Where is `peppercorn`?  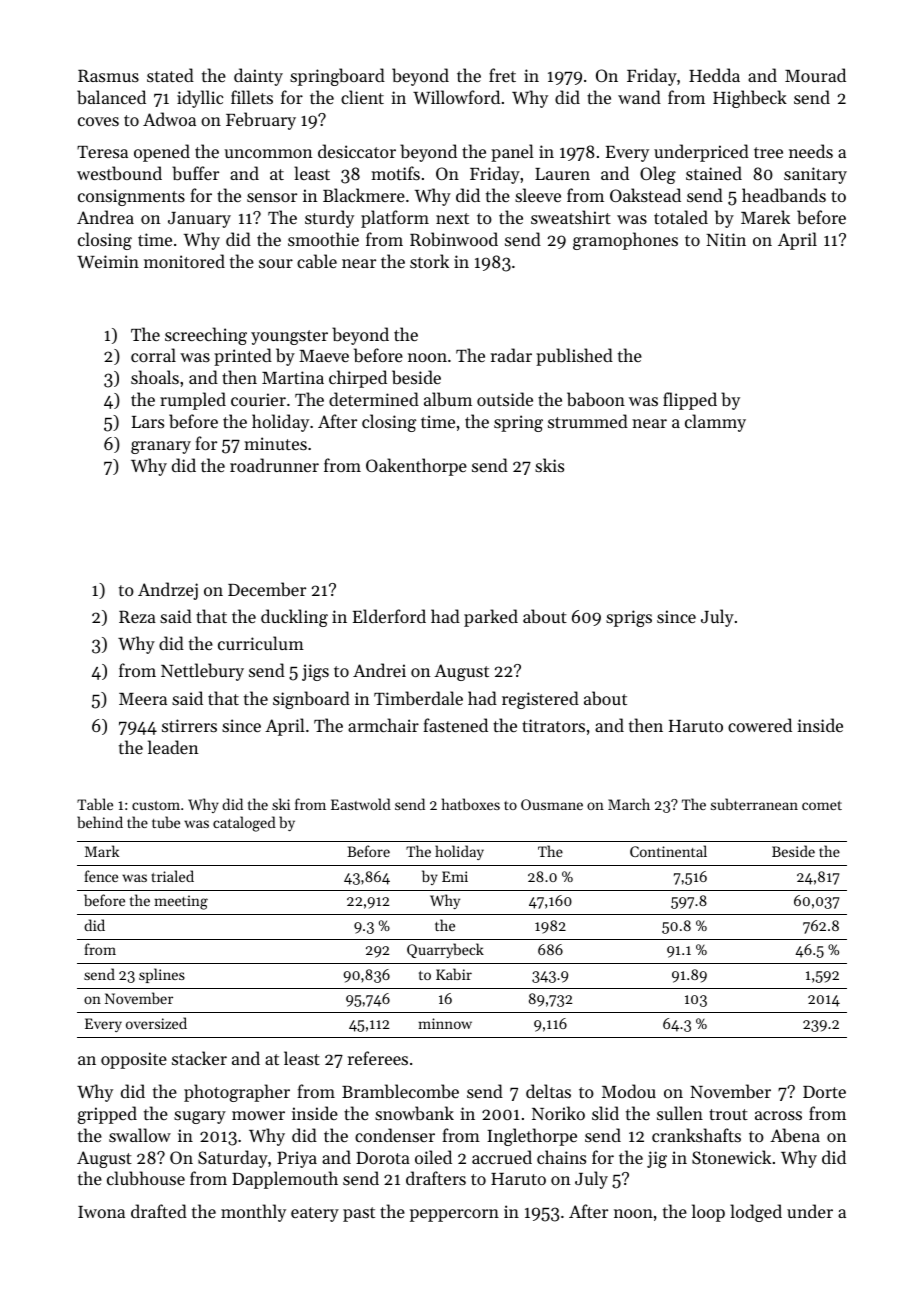 peppercorn is located at coordinates (454, 1215).
